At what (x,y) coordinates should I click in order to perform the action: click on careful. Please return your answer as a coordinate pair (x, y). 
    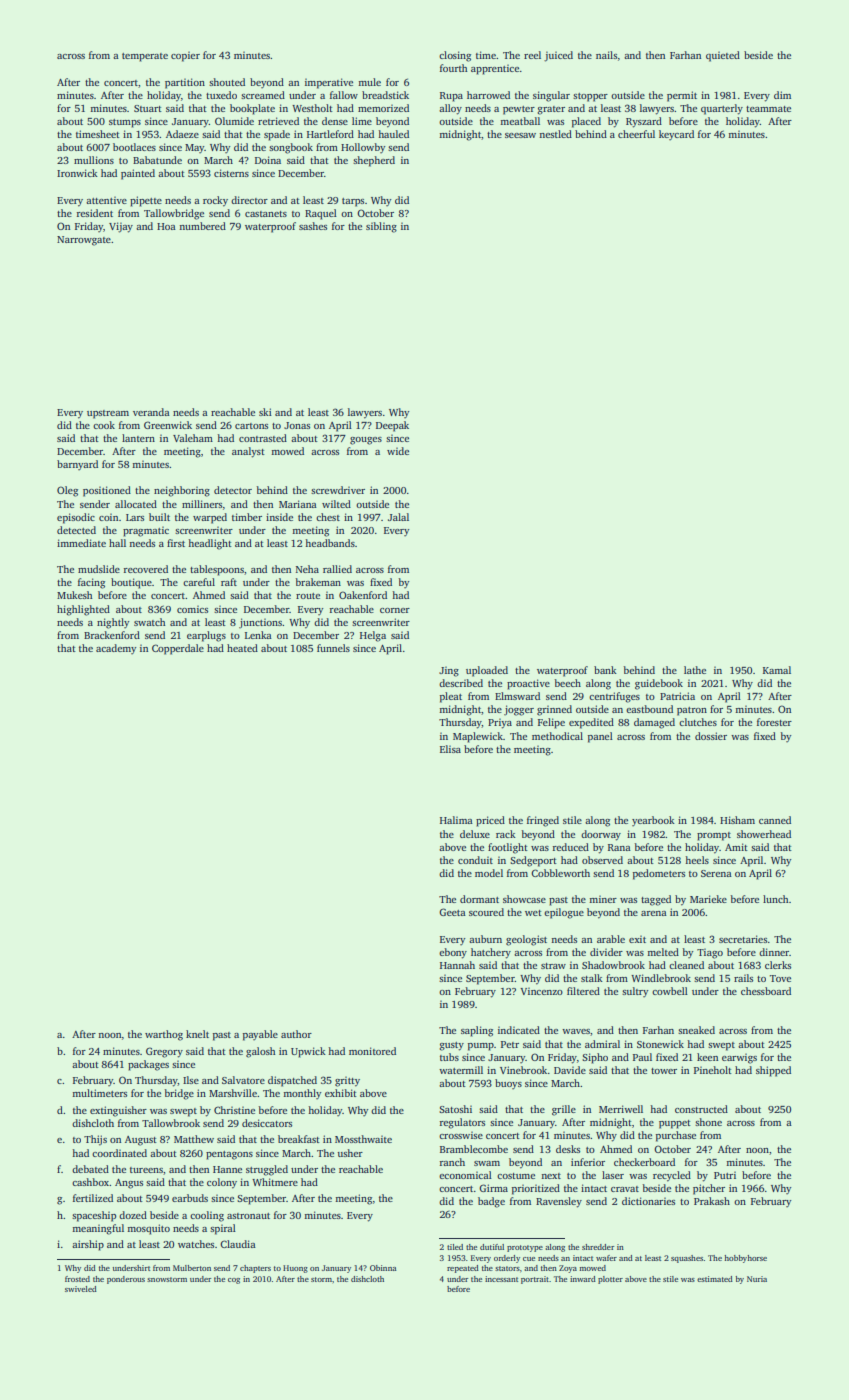
    Looking at the image, I should click on (199, 582).
